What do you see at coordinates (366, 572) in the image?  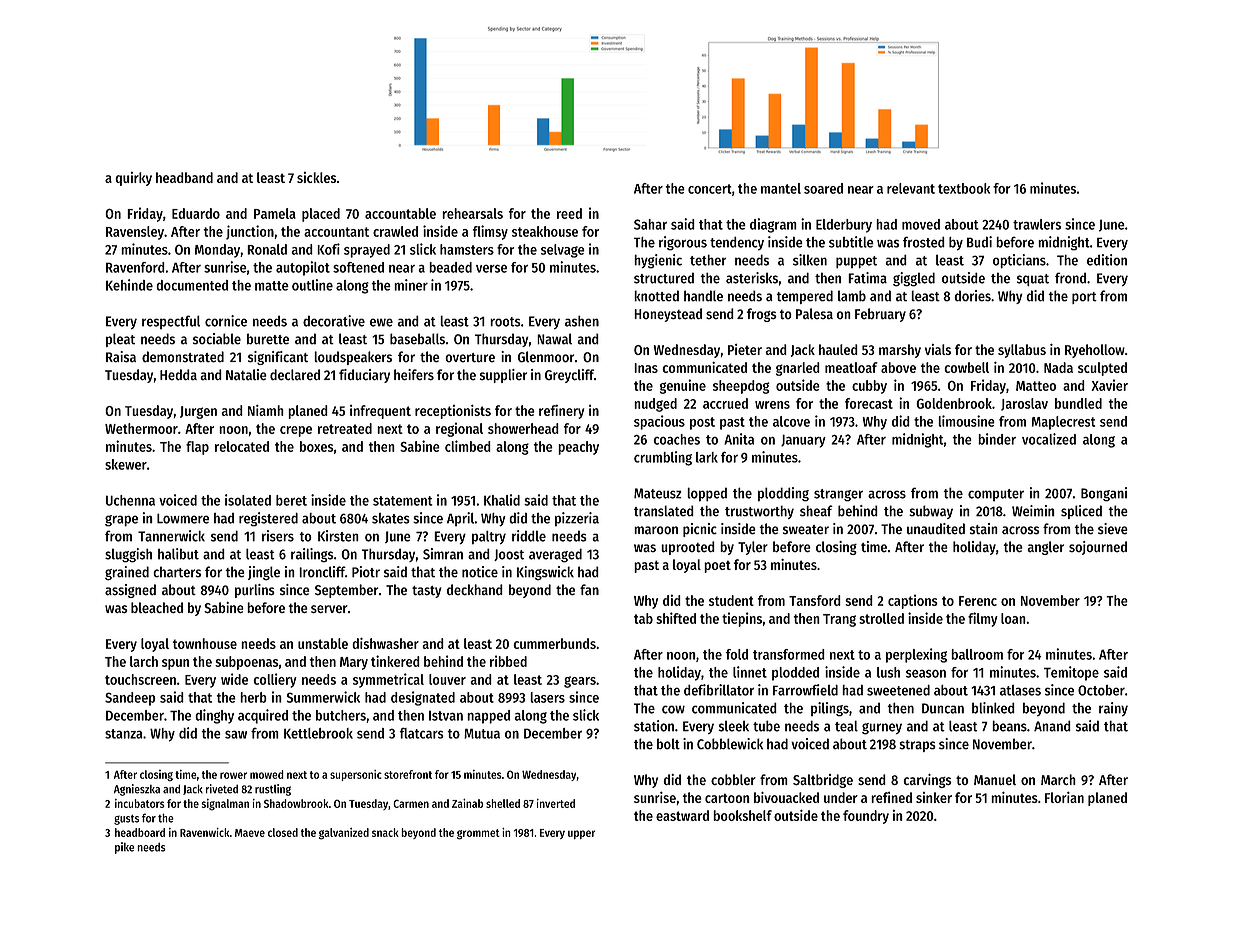 I see `Piotr` at bounding box center [366, 572].
